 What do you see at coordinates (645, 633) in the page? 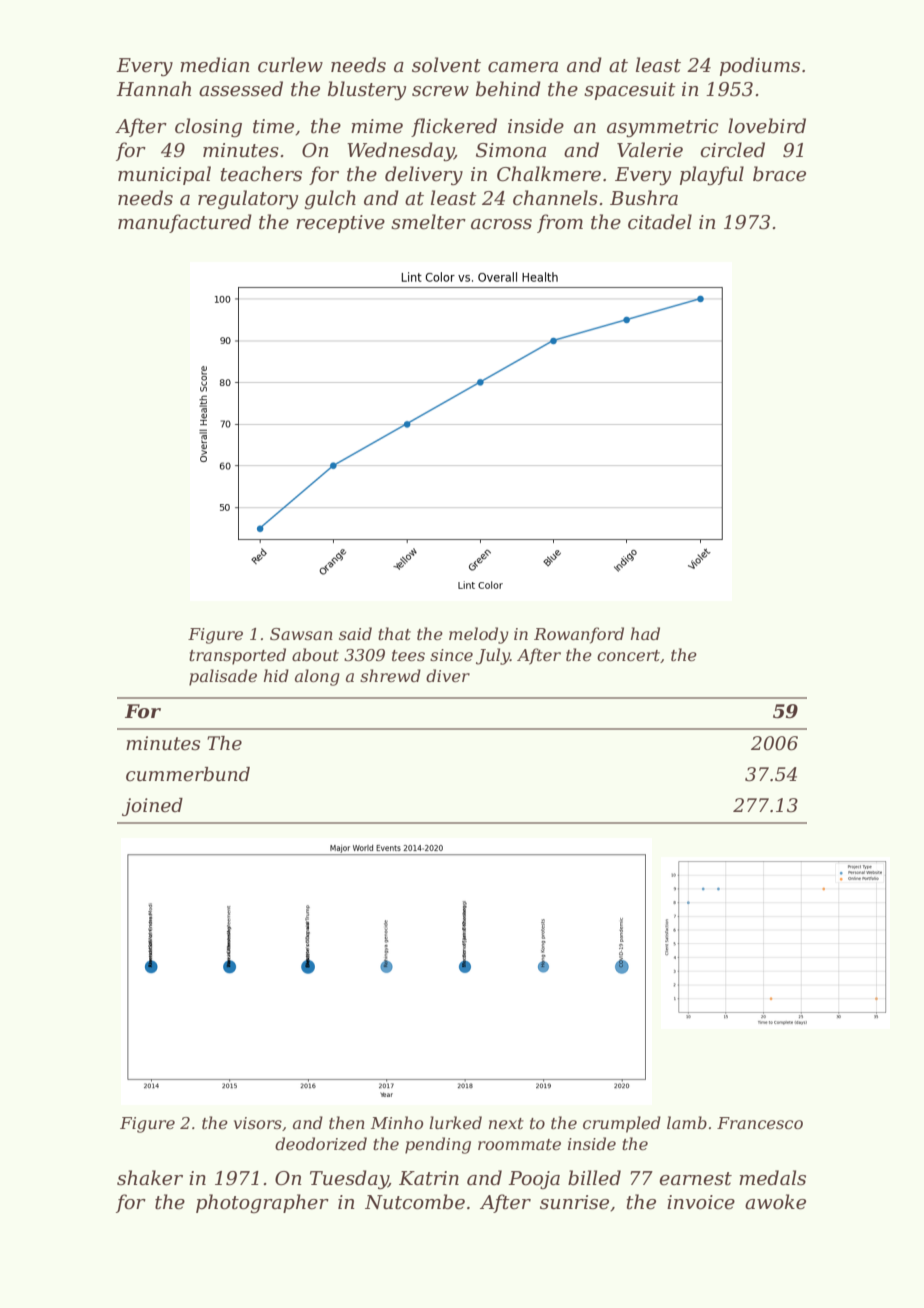
I see `had` at bounding box center [645, 633].
